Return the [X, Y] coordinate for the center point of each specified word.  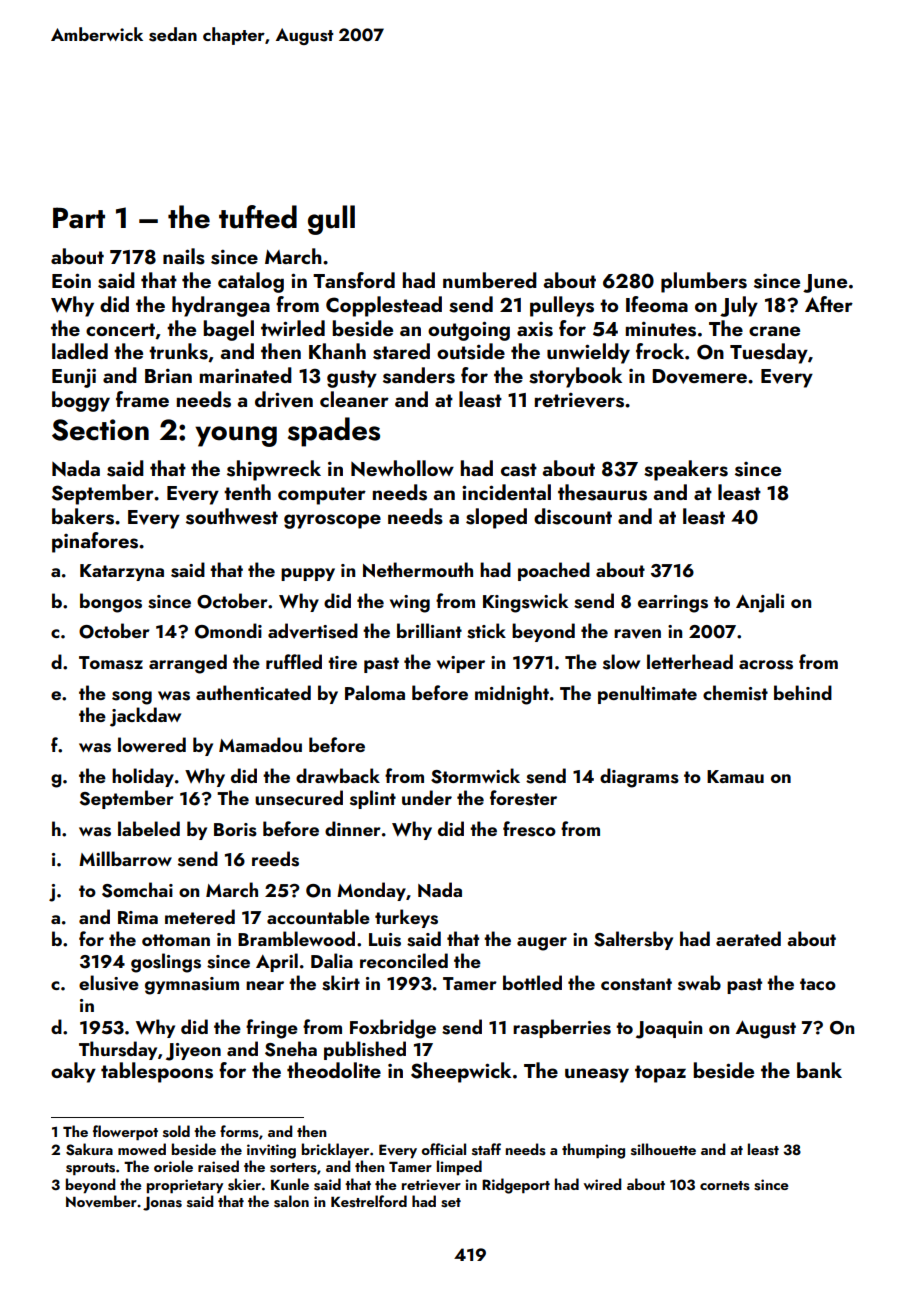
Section [100, 430]
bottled [532, 982]
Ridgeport [516, 1186]
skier [244, 1184]
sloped [496, 518]
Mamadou [260, 744]
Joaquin [669, 1030]
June [825, 283]
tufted [258, 217]
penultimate [647, 694]
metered [200, 916]
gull [331, 220]
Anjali [760, 603]
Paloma [375, 692]
